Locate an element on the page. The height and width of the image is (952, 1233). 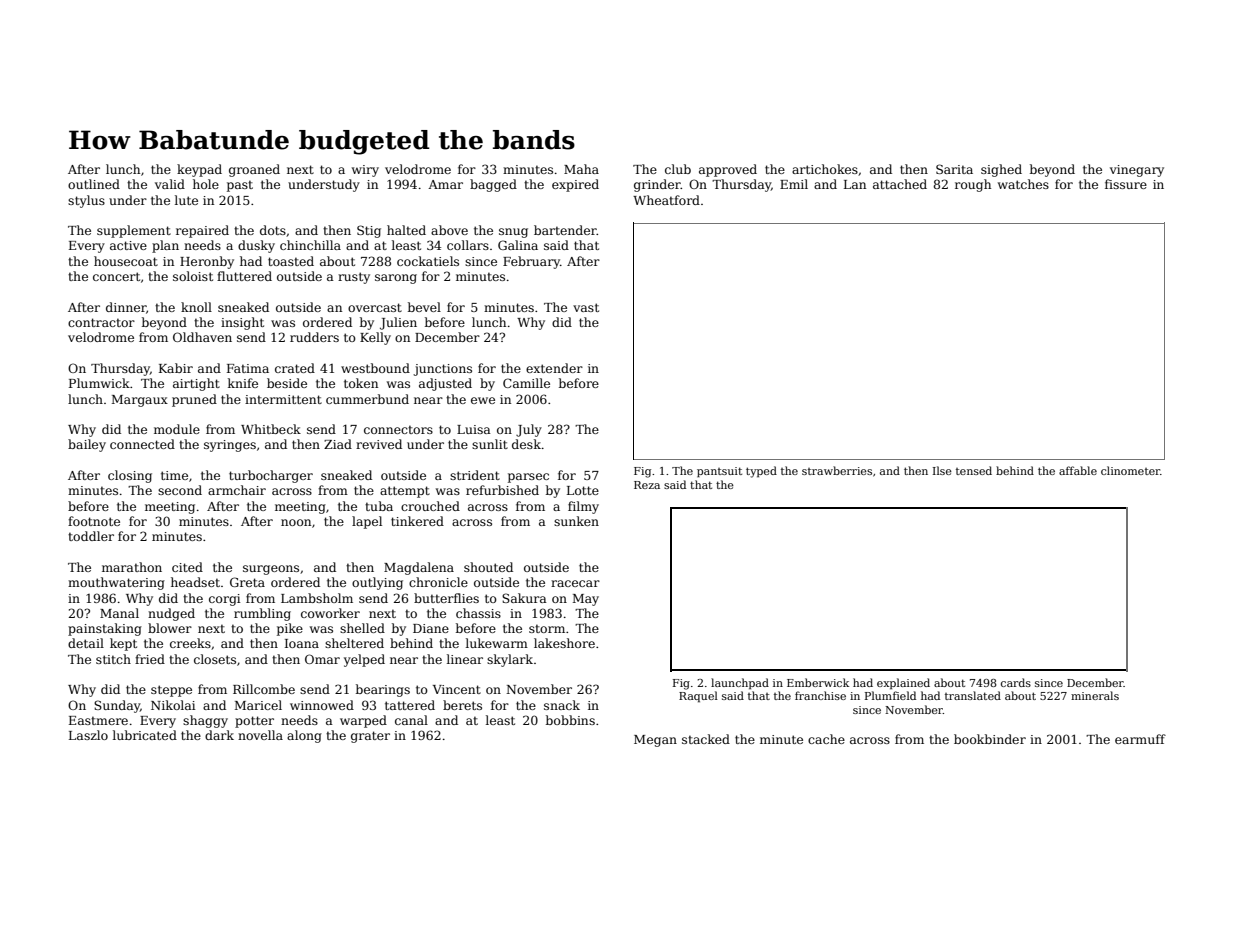
noon is located at coordinates (296, 522).
